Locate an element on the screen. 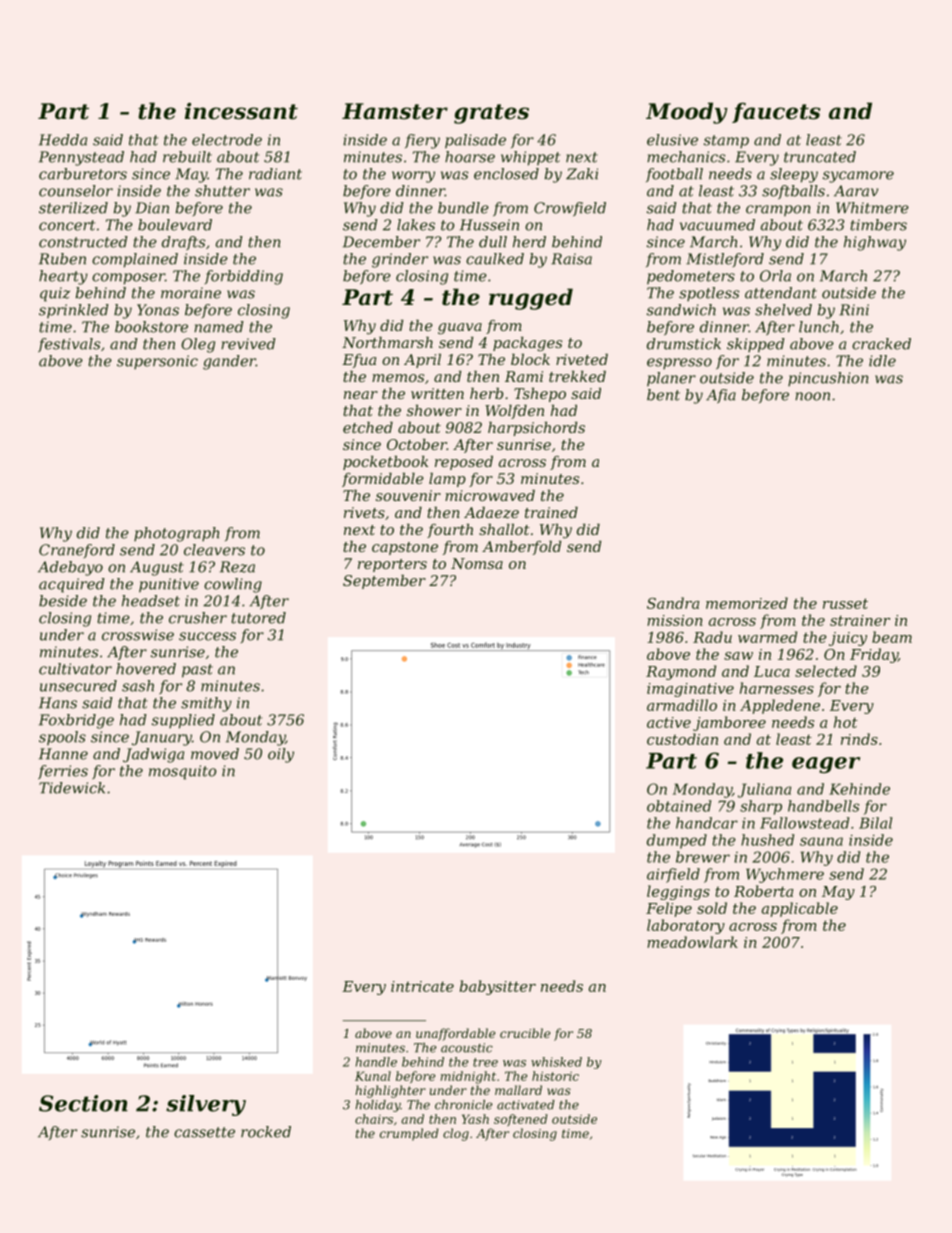 The width and height of the screenshot is (952, 1233). grates is located at coordinates (491, 114).
